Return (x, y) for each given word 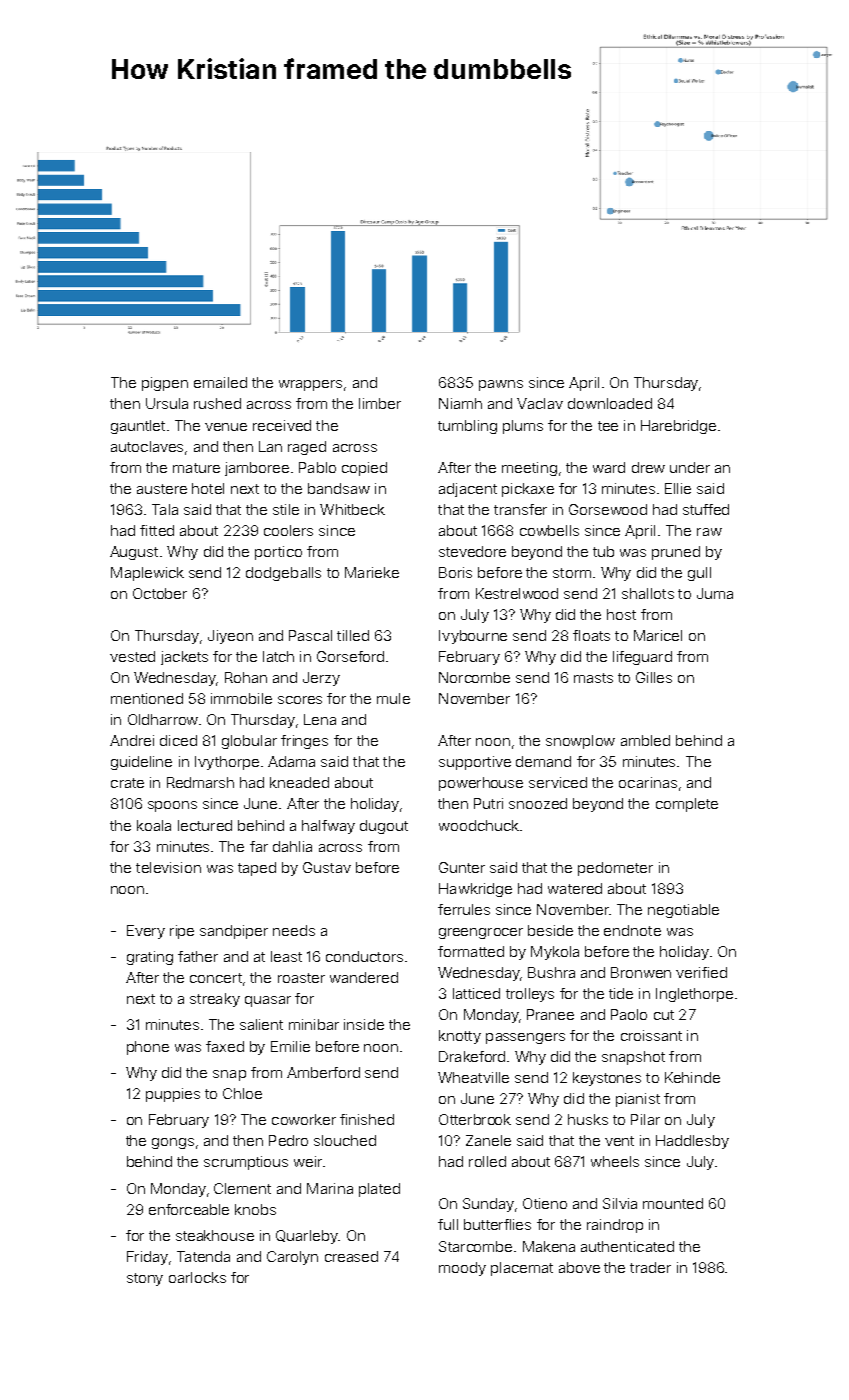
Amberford (323, 1072)
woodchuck (479, 825)
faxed (225, 1046)
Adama (291, 761)
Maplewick (147, 574)
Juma (715, 593)
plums (523, 427)
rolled (487, 1161)
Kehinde (692, 1077)
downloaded (610, 403)
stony (145, 1279)
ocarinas (648, 782)
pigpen (165, 384)
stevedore (472, 551)
